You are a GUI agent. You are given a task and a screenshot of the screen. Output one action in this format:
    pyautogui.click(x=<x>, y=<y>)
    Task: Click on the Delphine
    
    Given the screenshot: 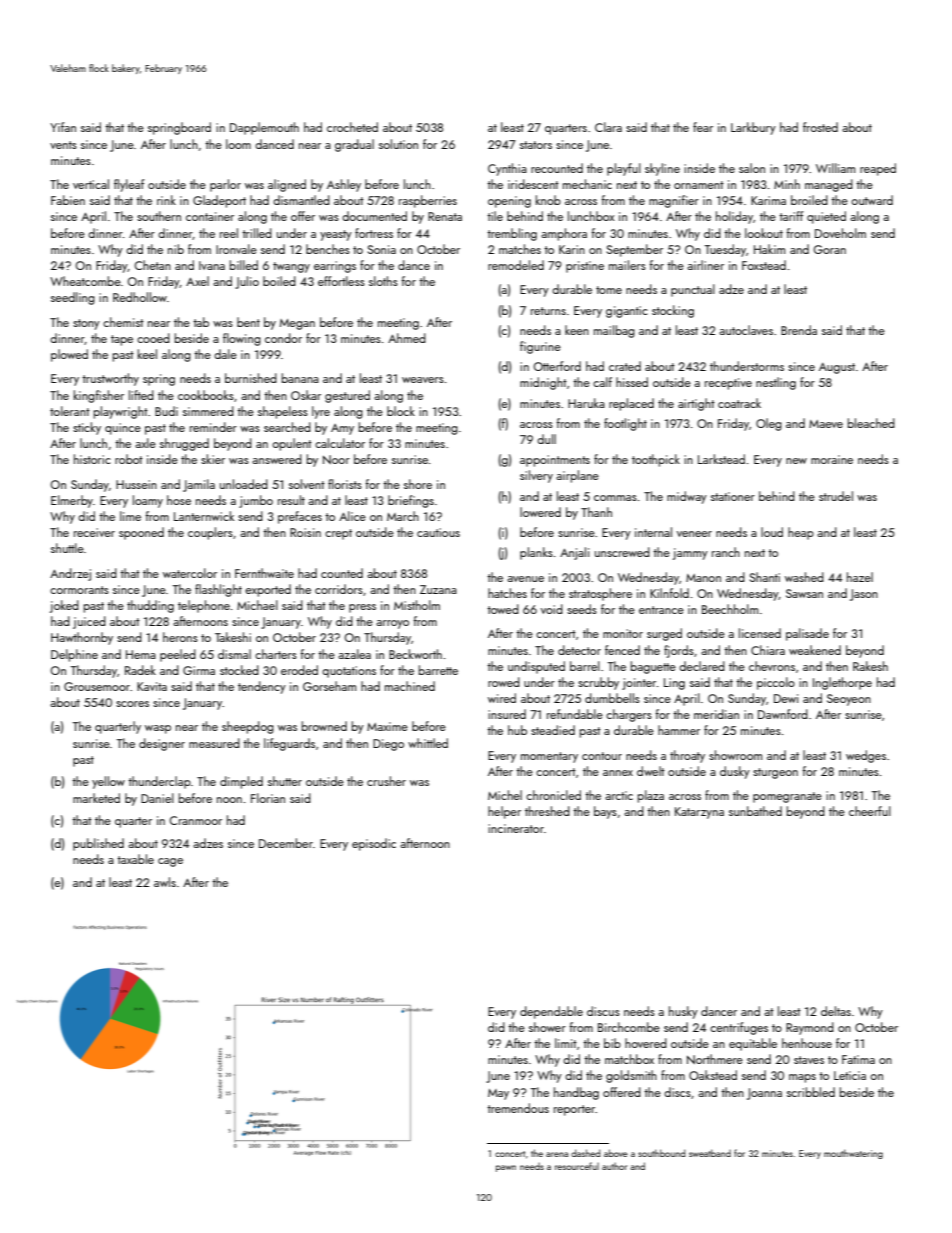 What is the action you would take?
    pyautogui.click(x=74, y=655)
